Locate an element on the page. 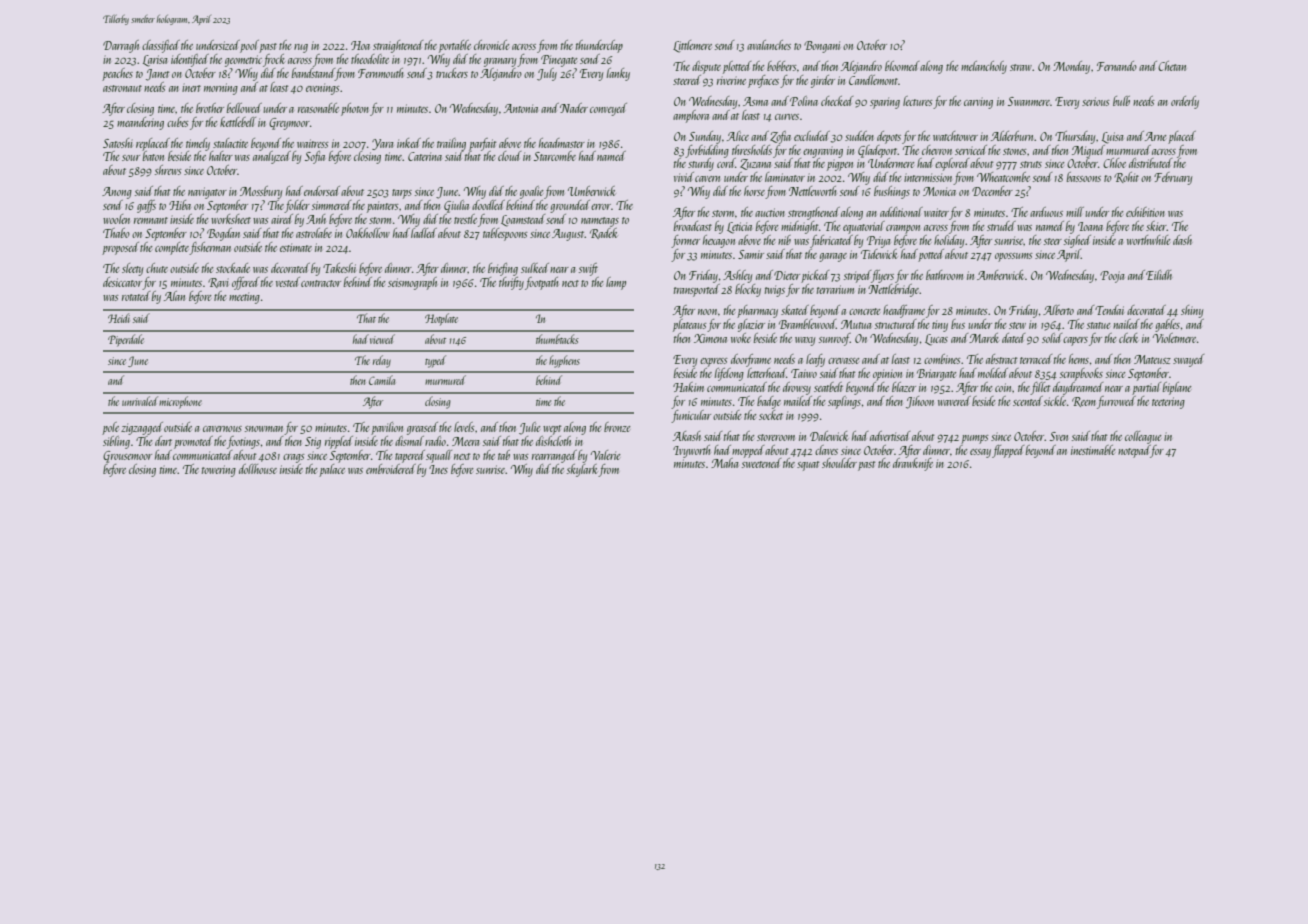 Image resolution: width=1308 pixels, height=924 pixels. meeting is located at coordinates (244, 298).
